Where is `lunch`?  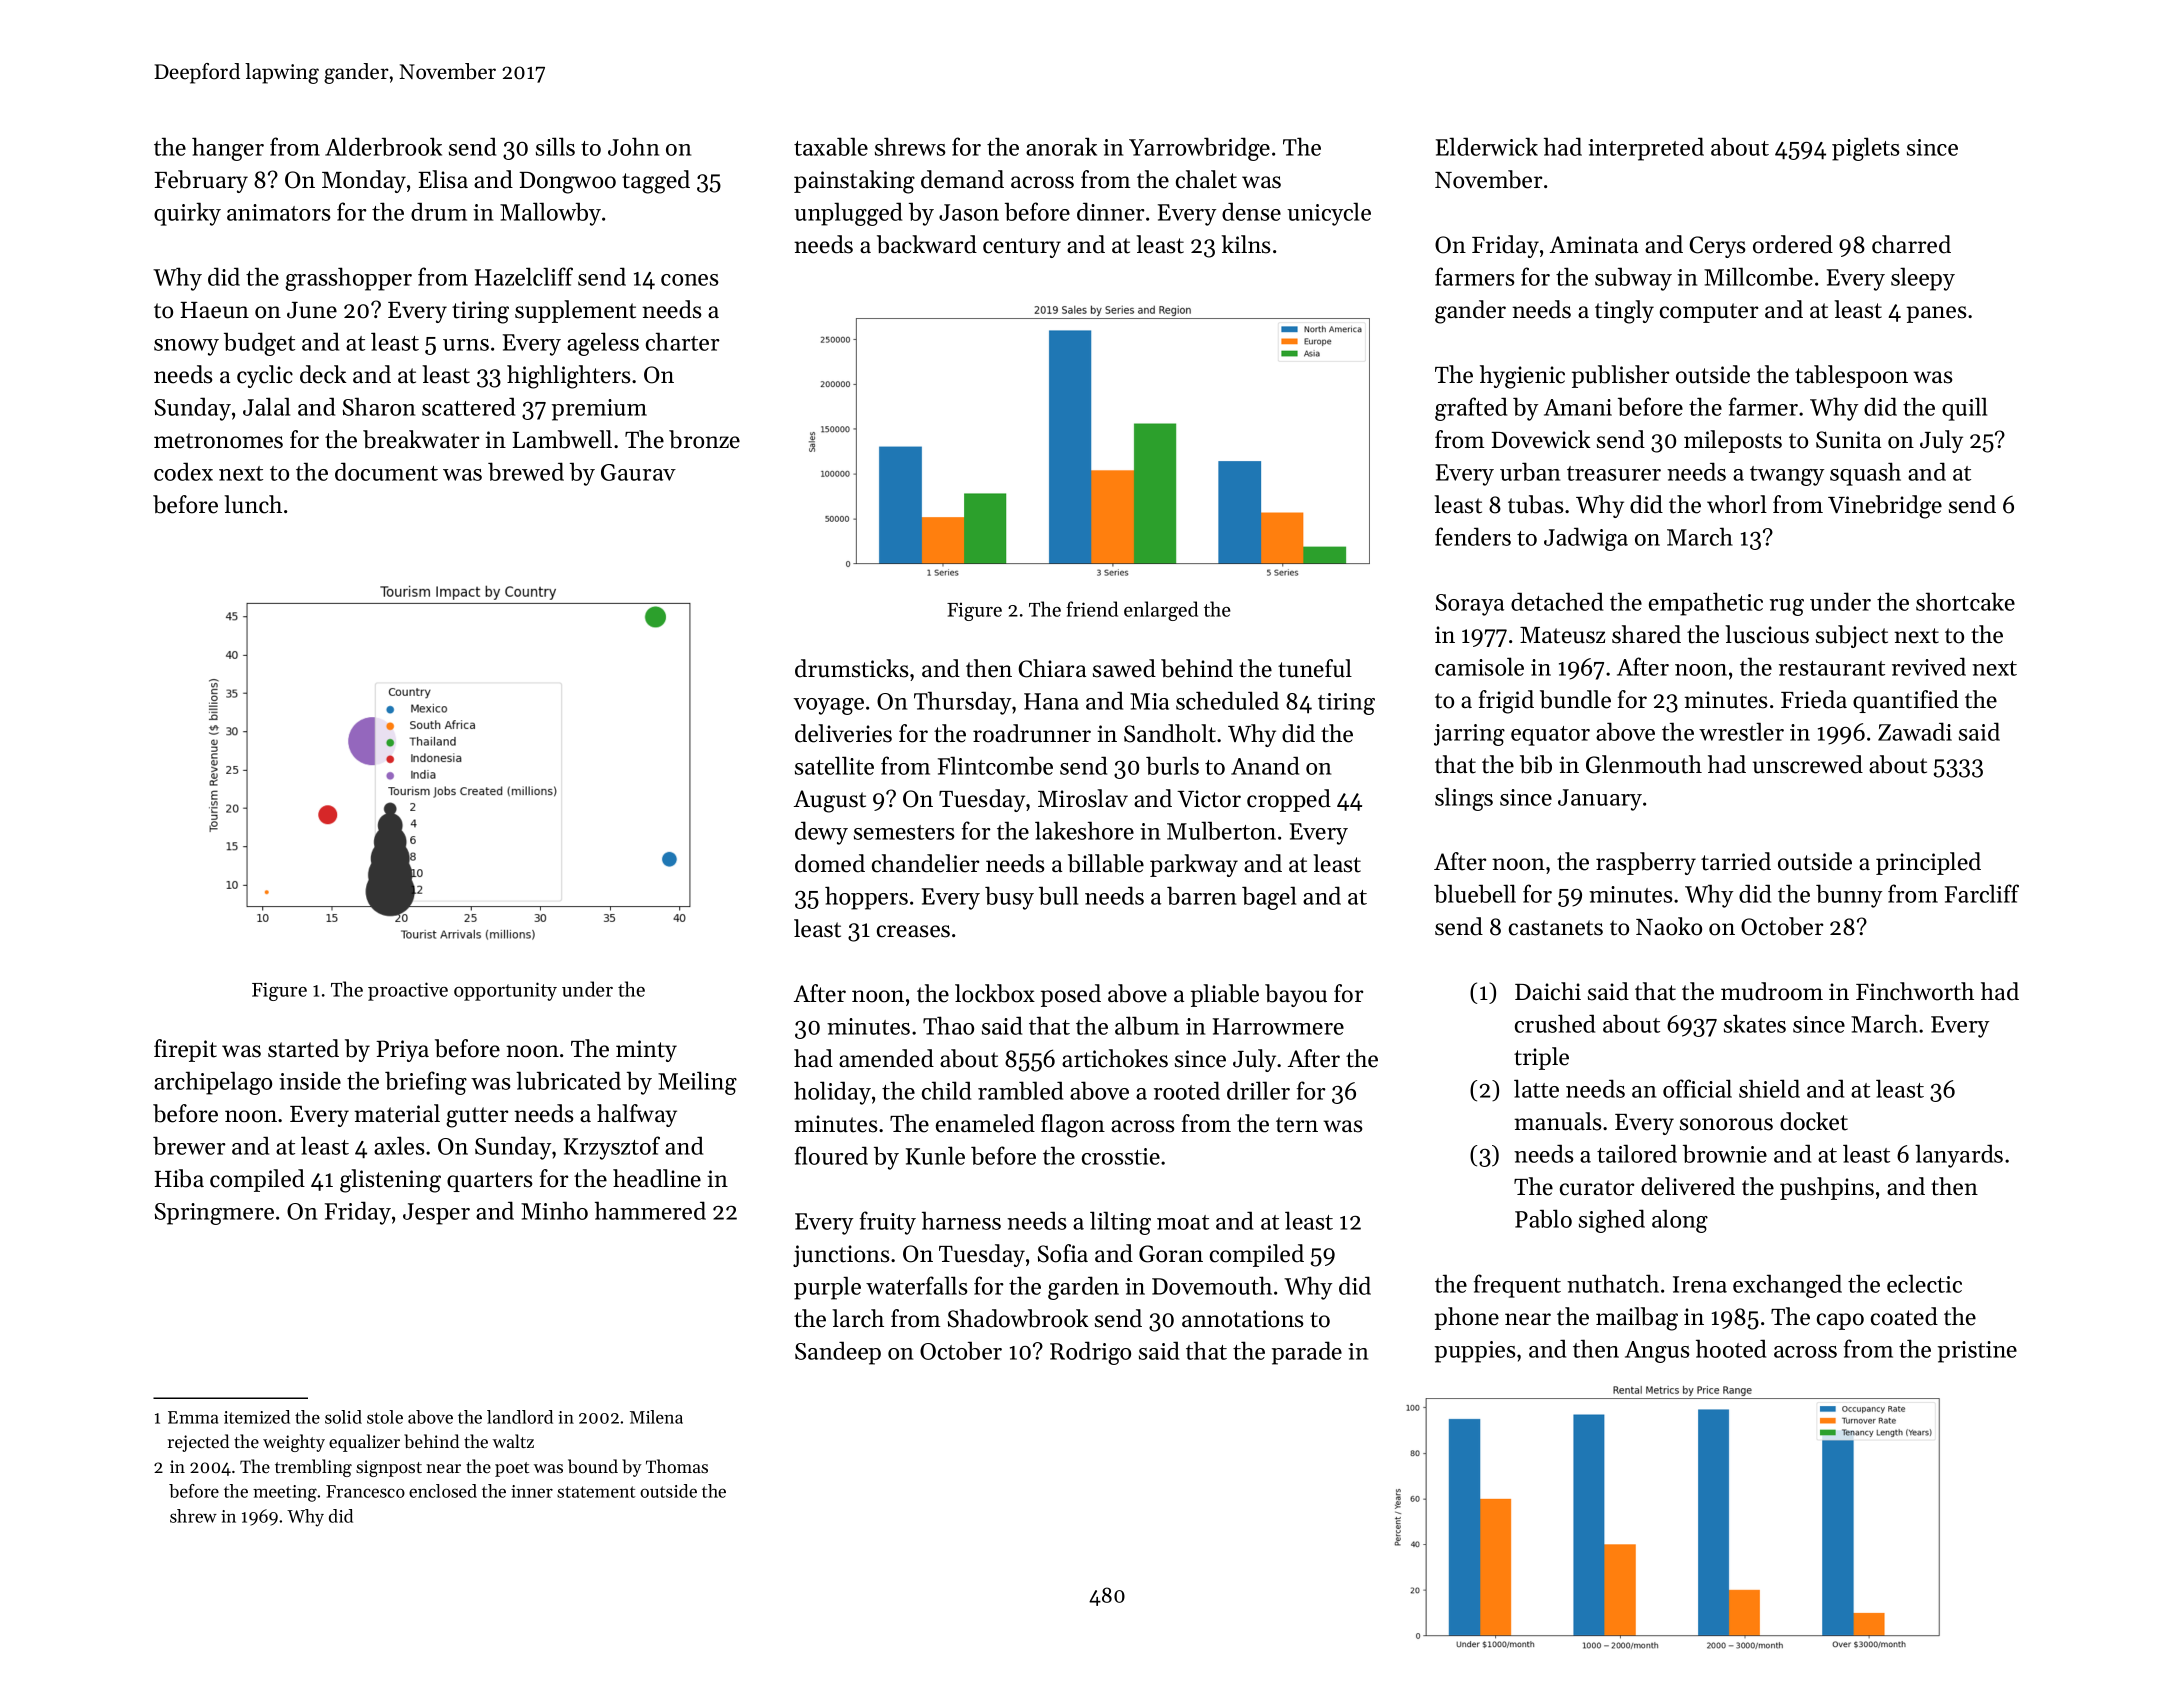 lunch is located at coordinates (253, 504).
